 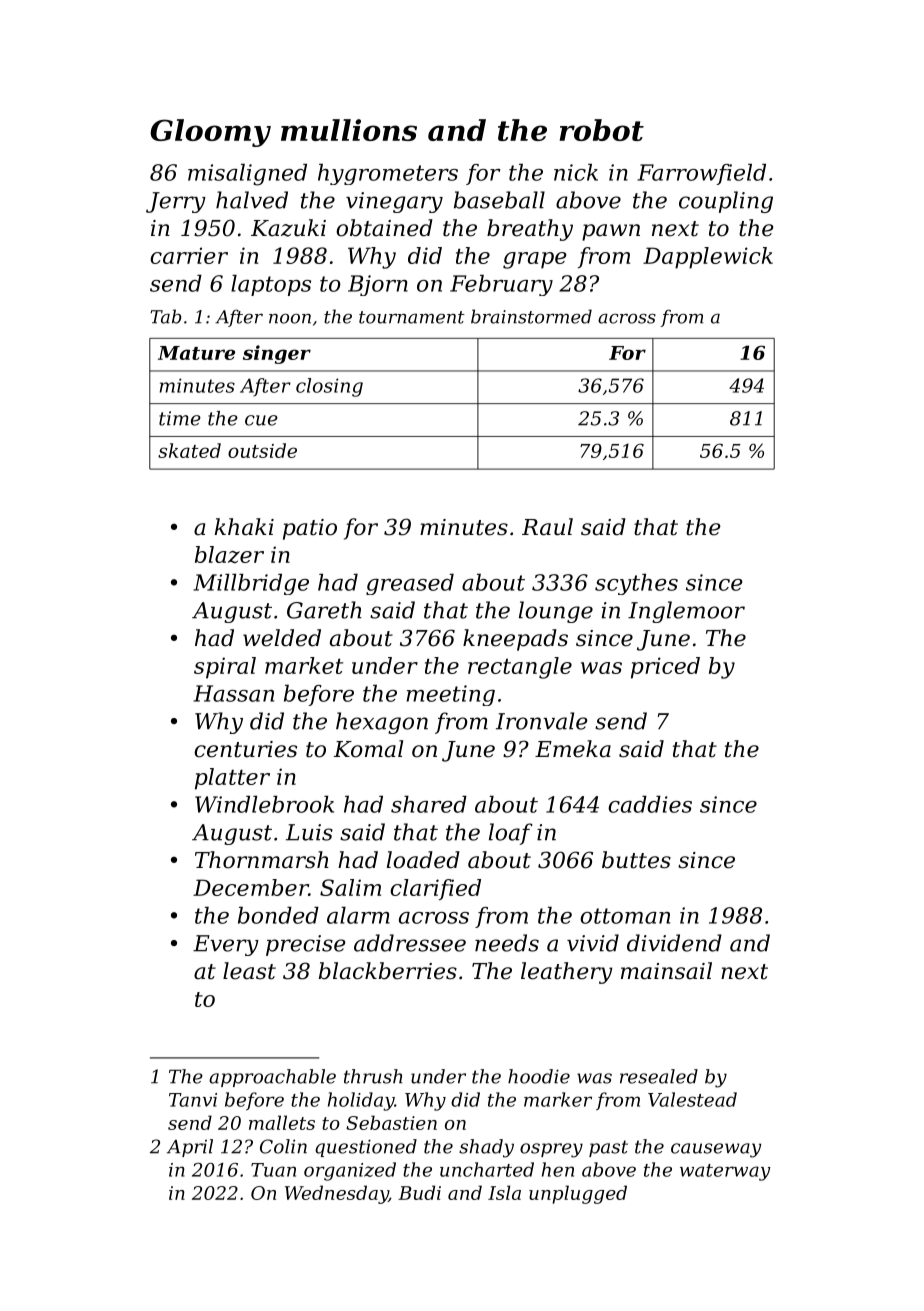 I want to click on baseball, so click(x=499, y=200).
